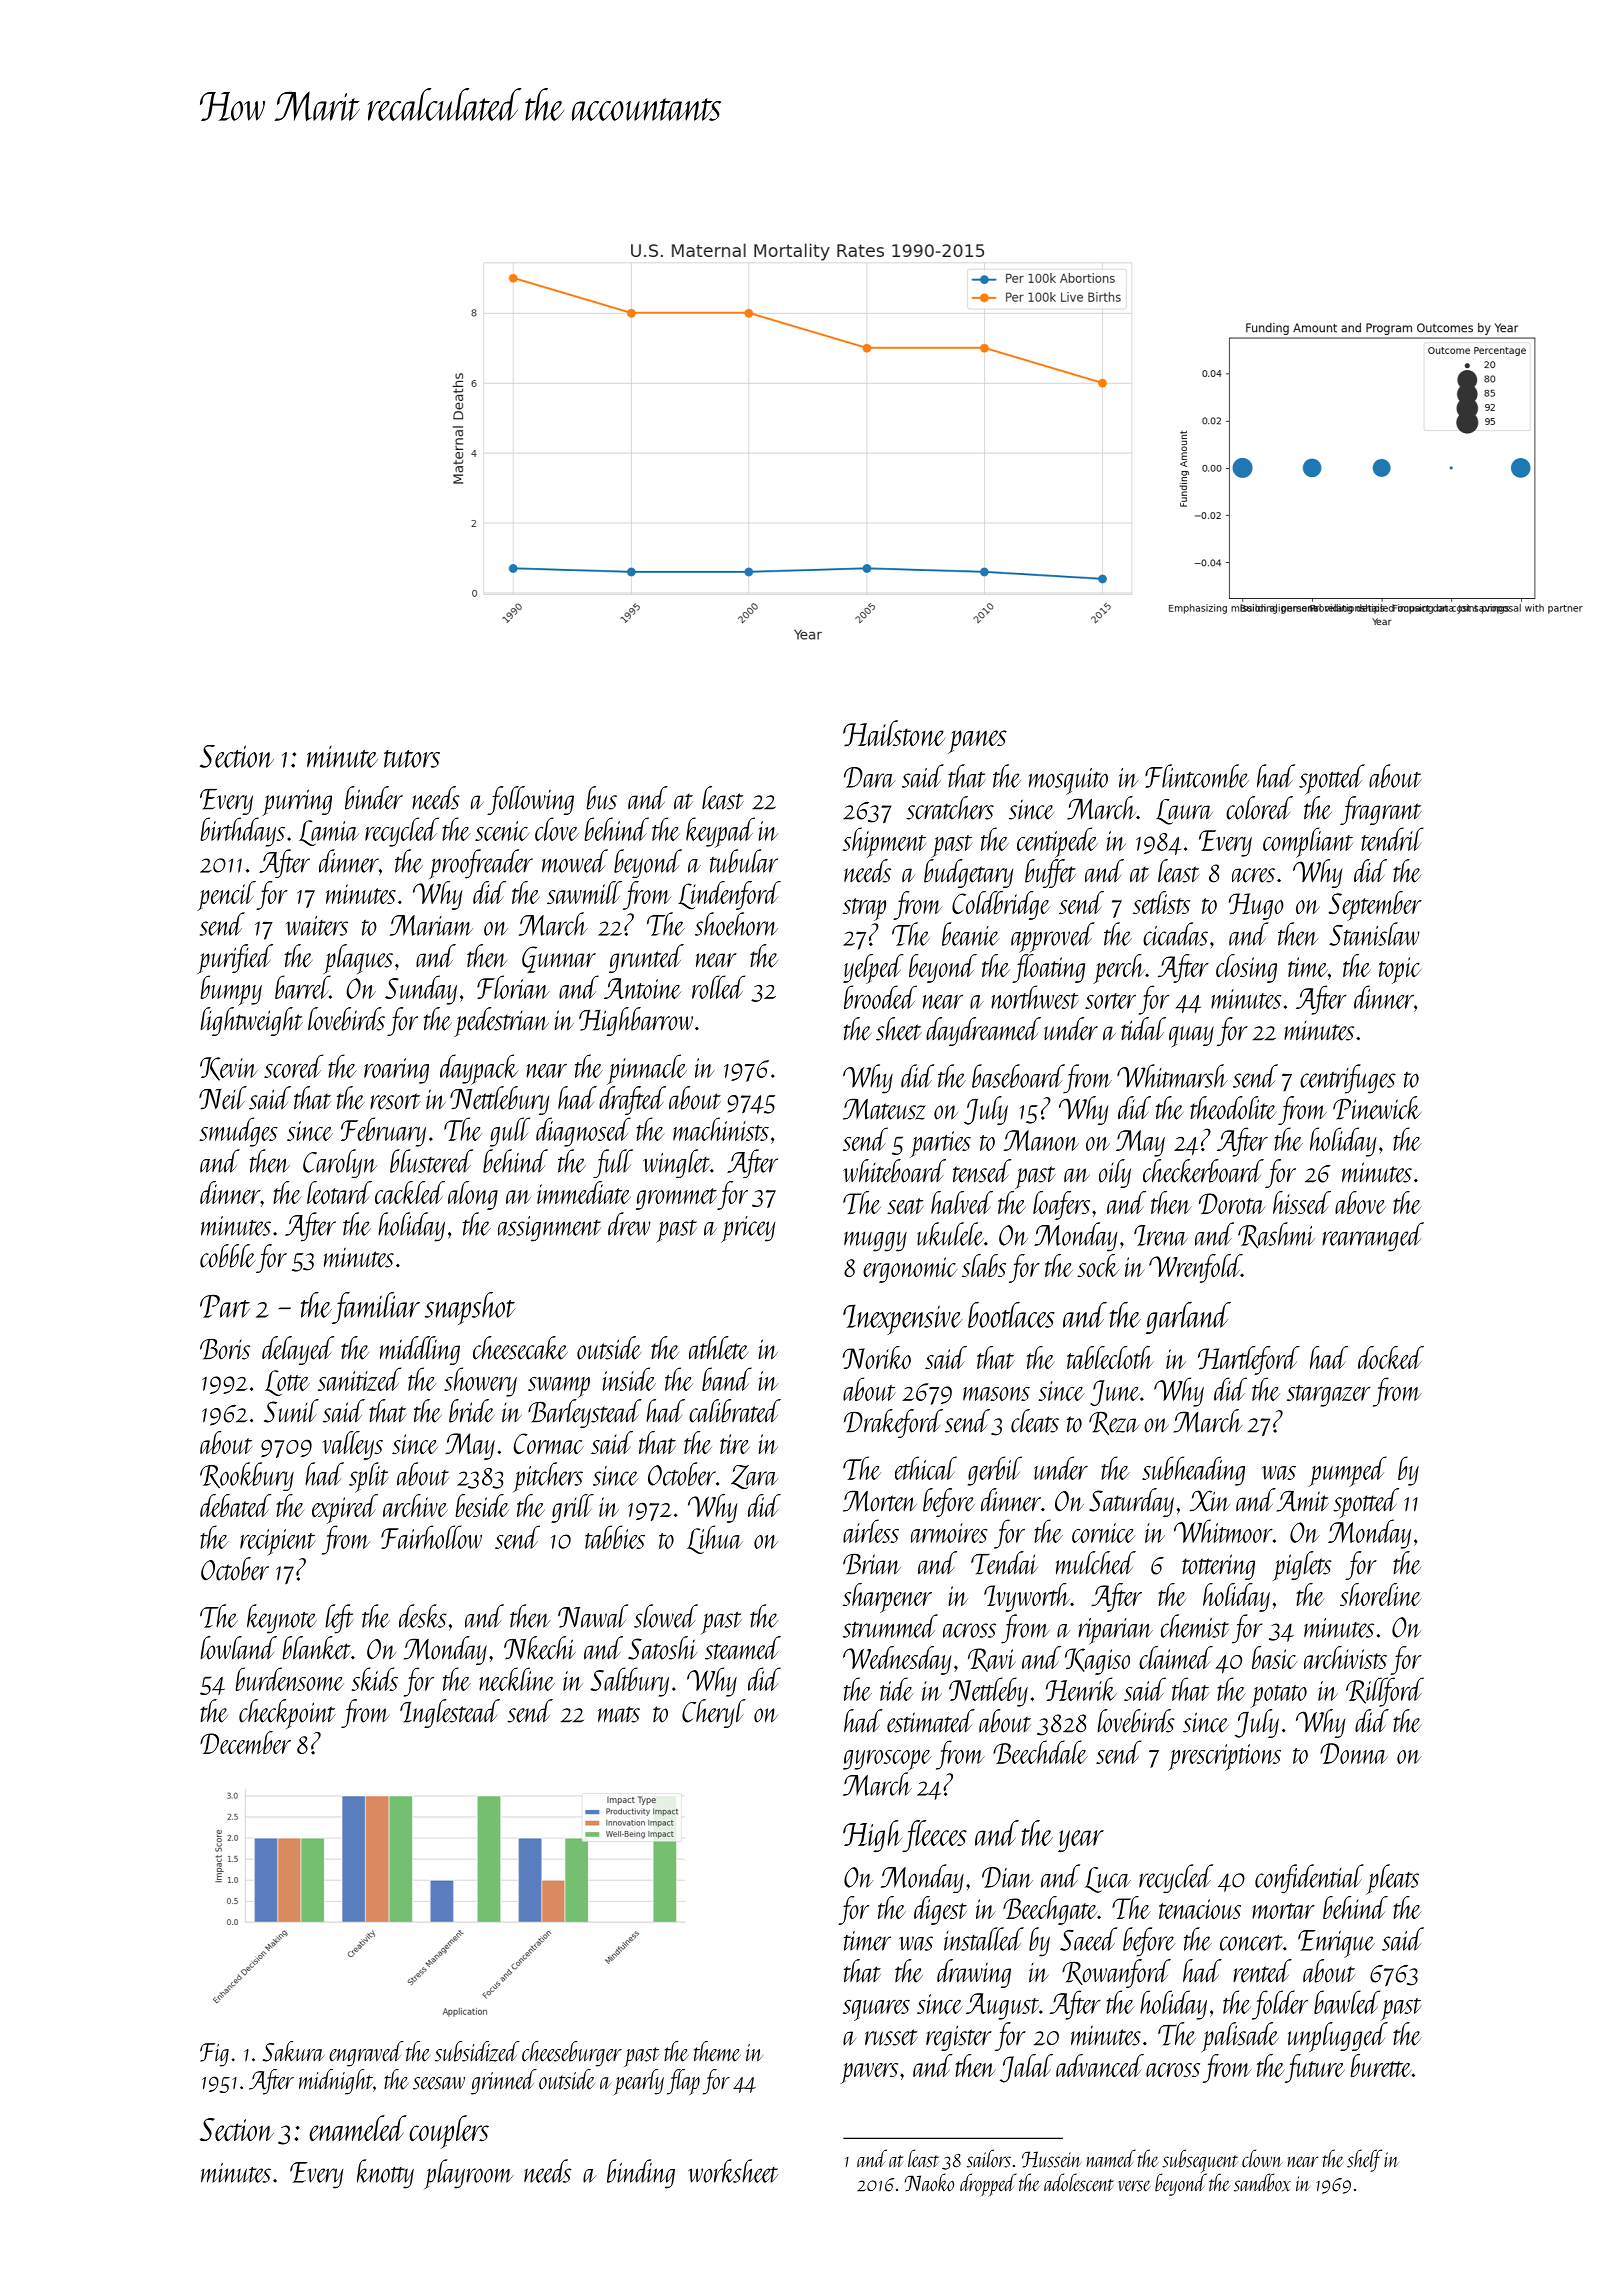 This document has width=1620, height=2292. I want to click on knotty, so click(385, 2174).
